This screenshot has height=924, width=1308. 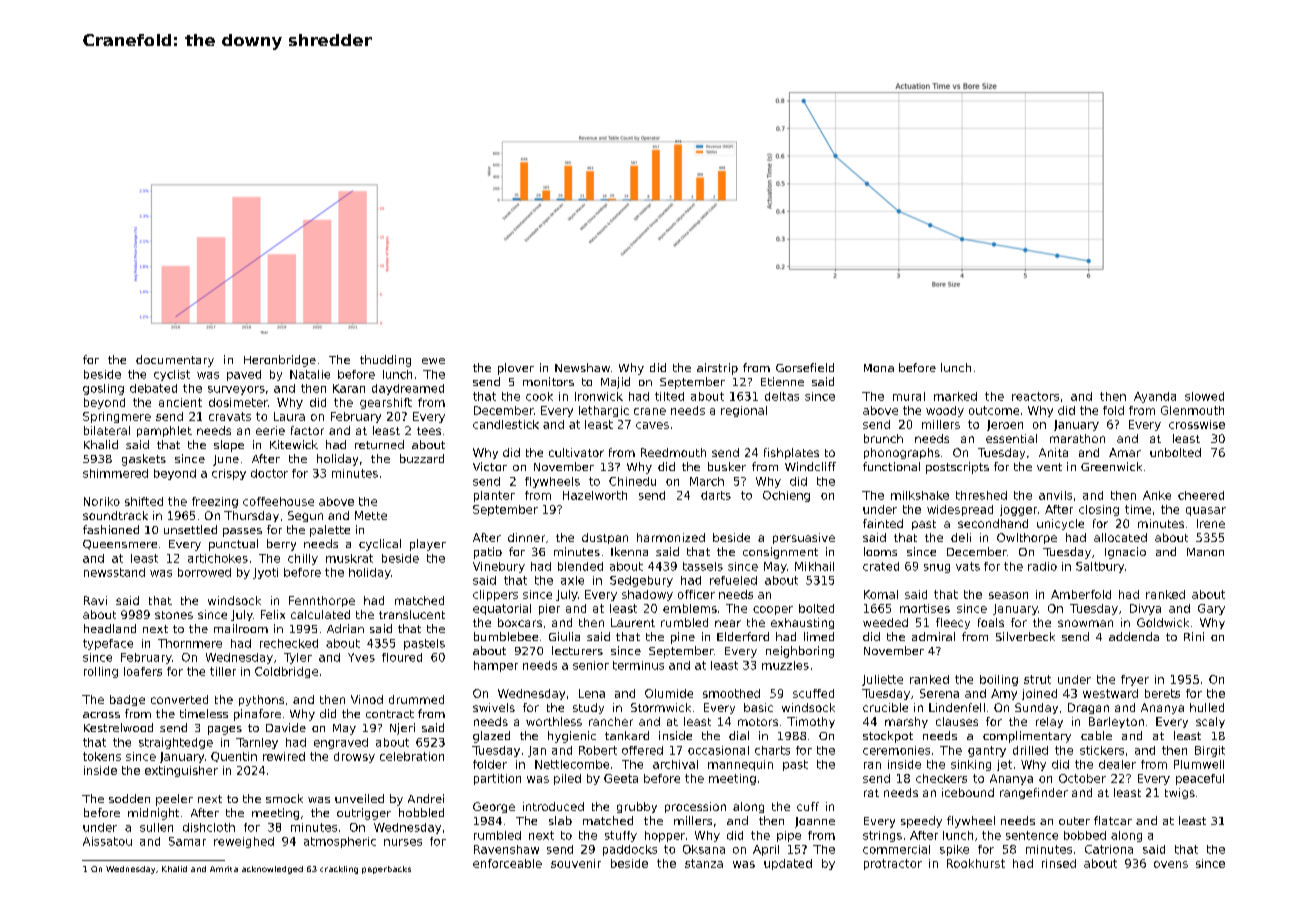 I want to click on souvenir, so click(x=576, y=863).
